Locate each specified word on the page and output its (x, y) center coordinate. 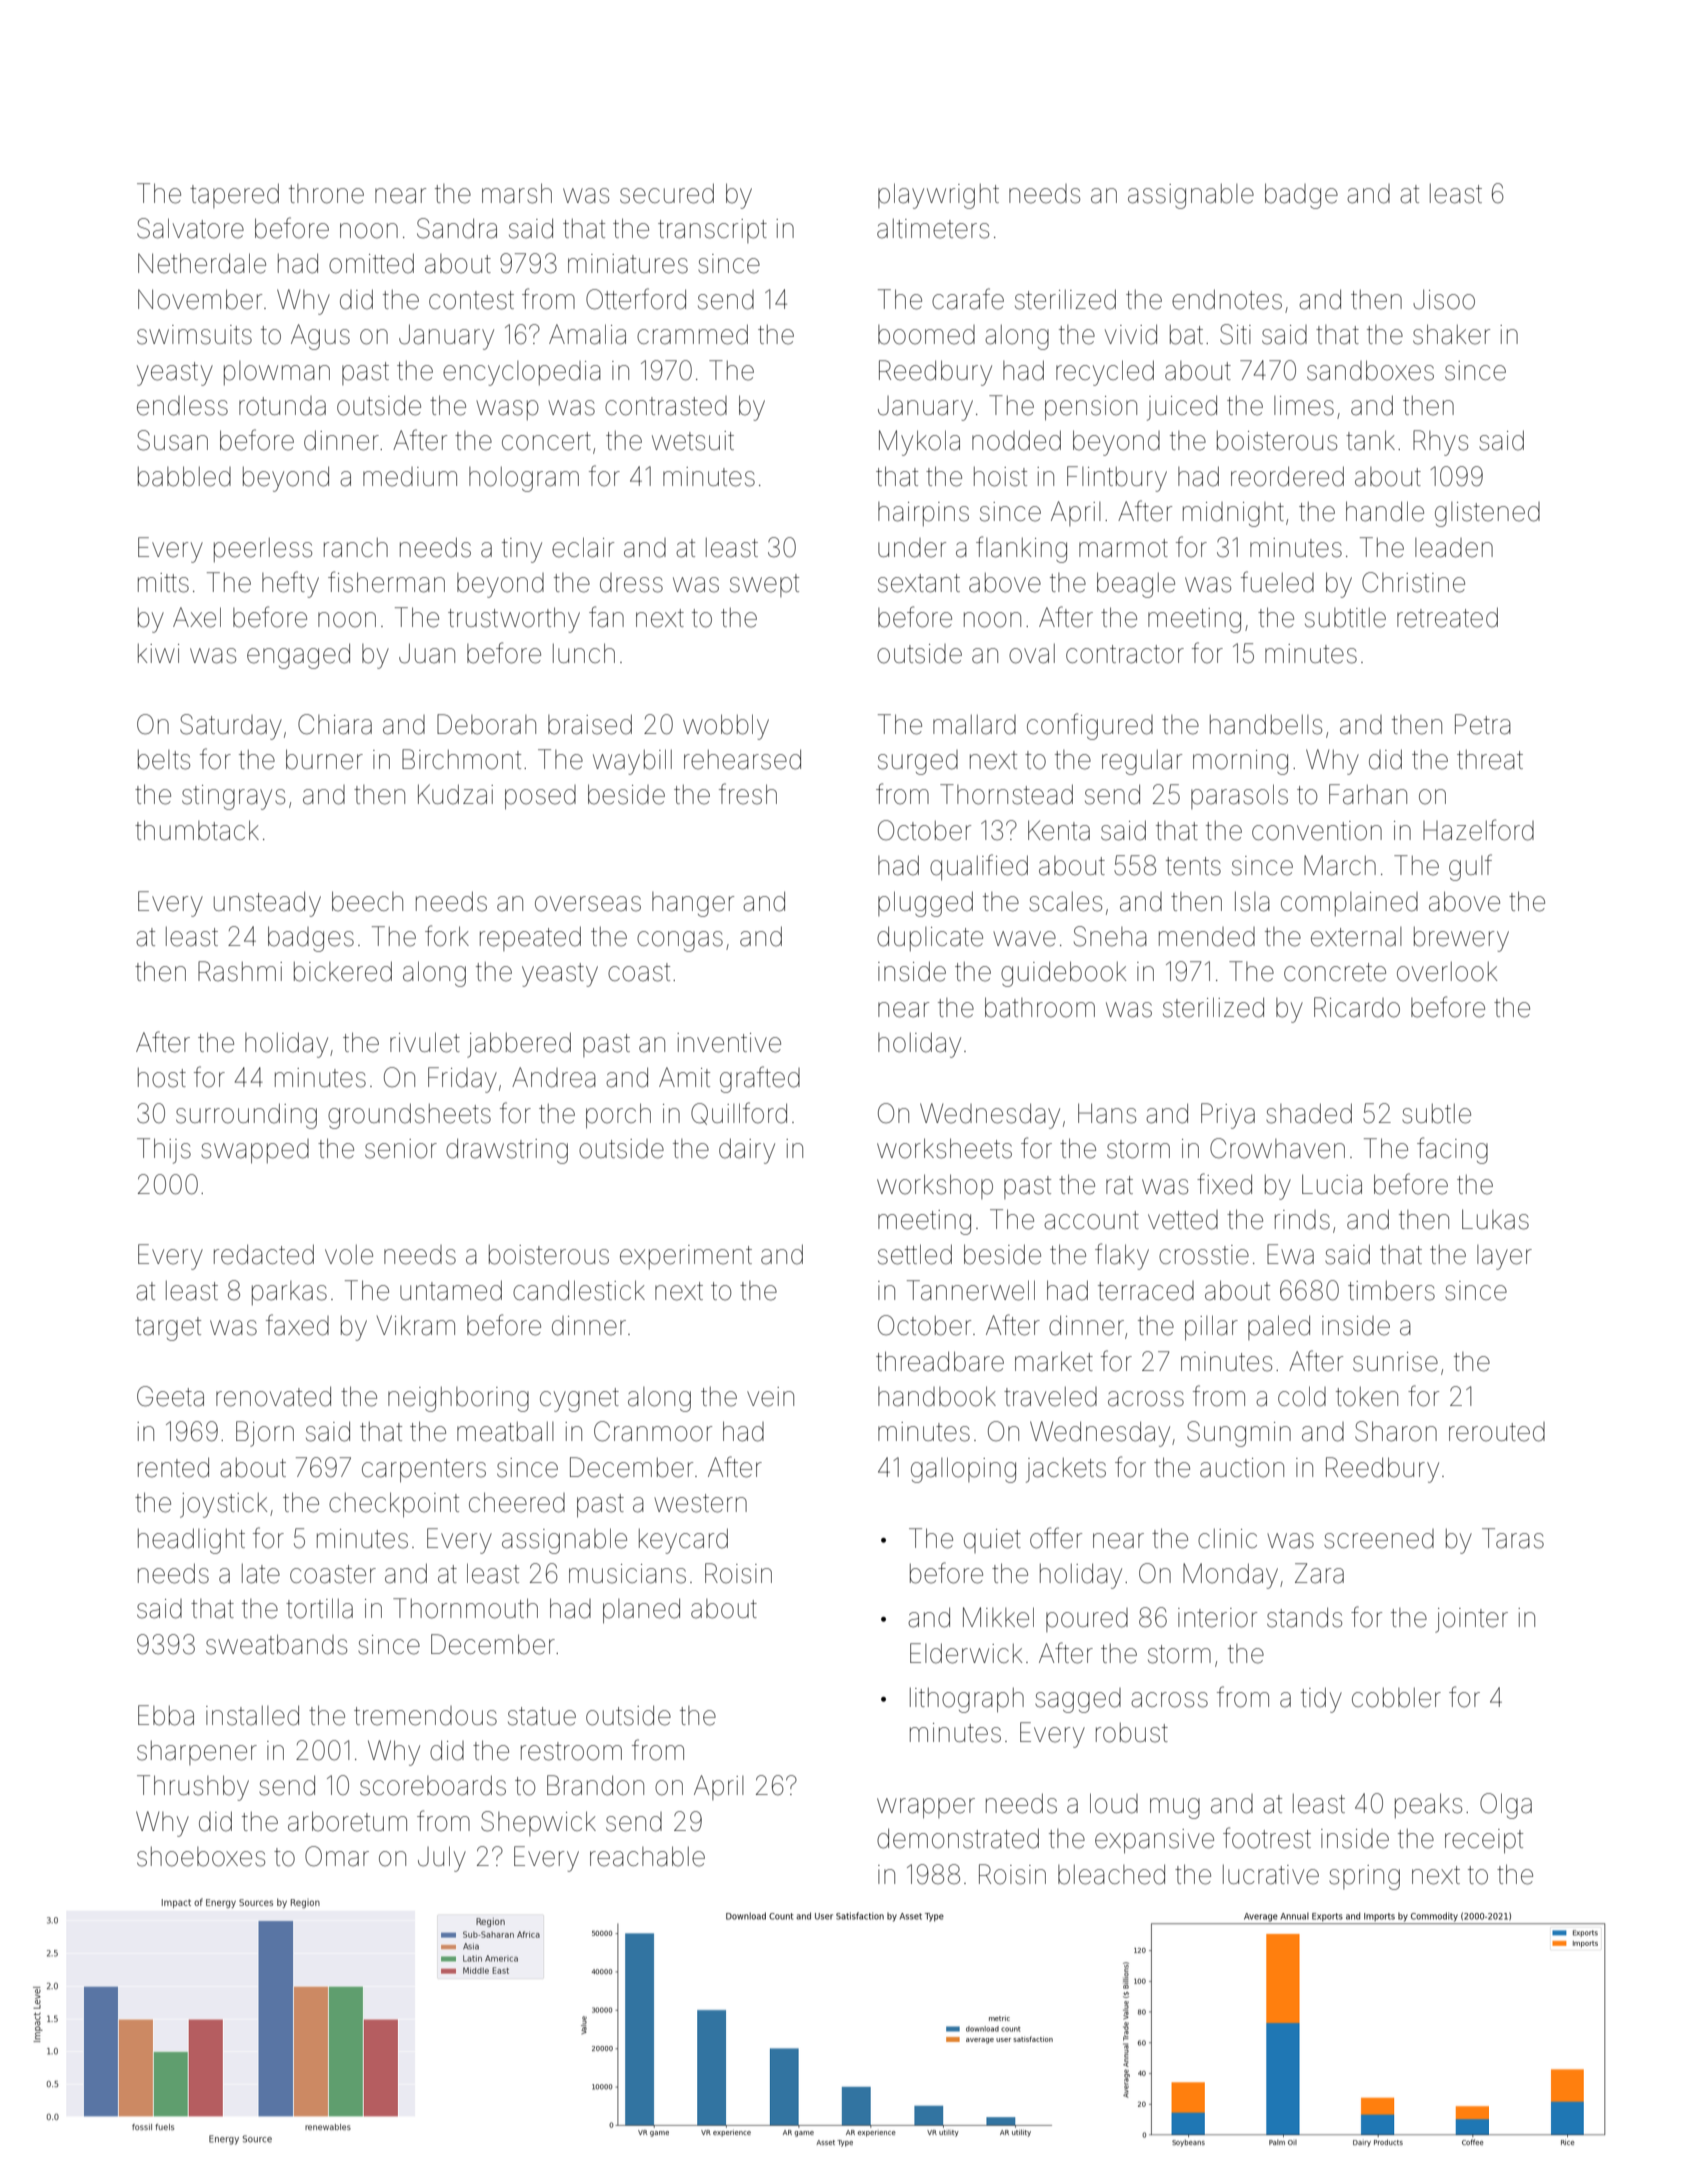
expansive (1154, 1841)
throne (326, 194)
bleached (1111, 1874)
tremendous (425, 1716)
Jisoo (1444, 299)
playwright (938, 196)
